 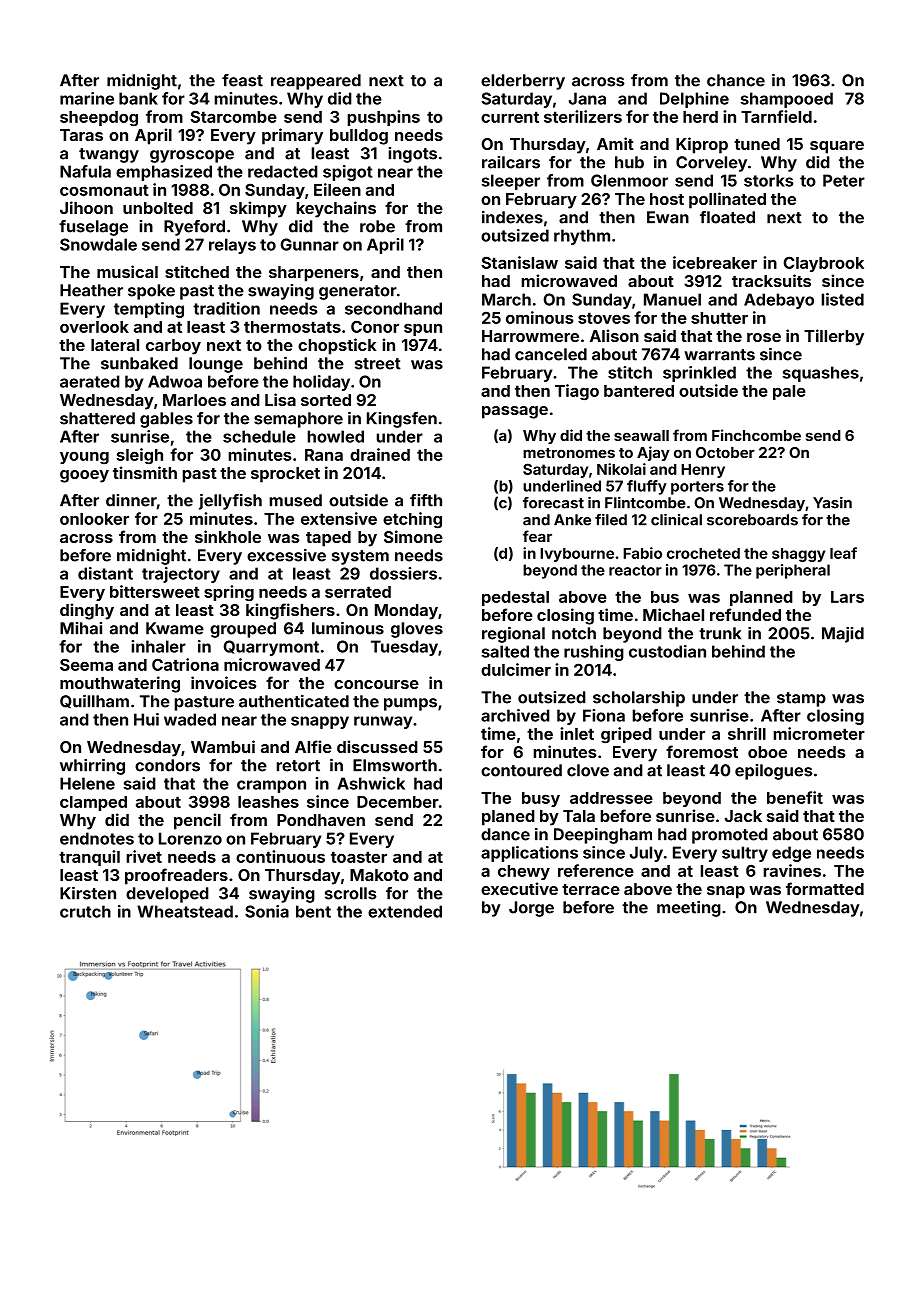 I want to click on Kiprop, so click(x=702, y=145).
